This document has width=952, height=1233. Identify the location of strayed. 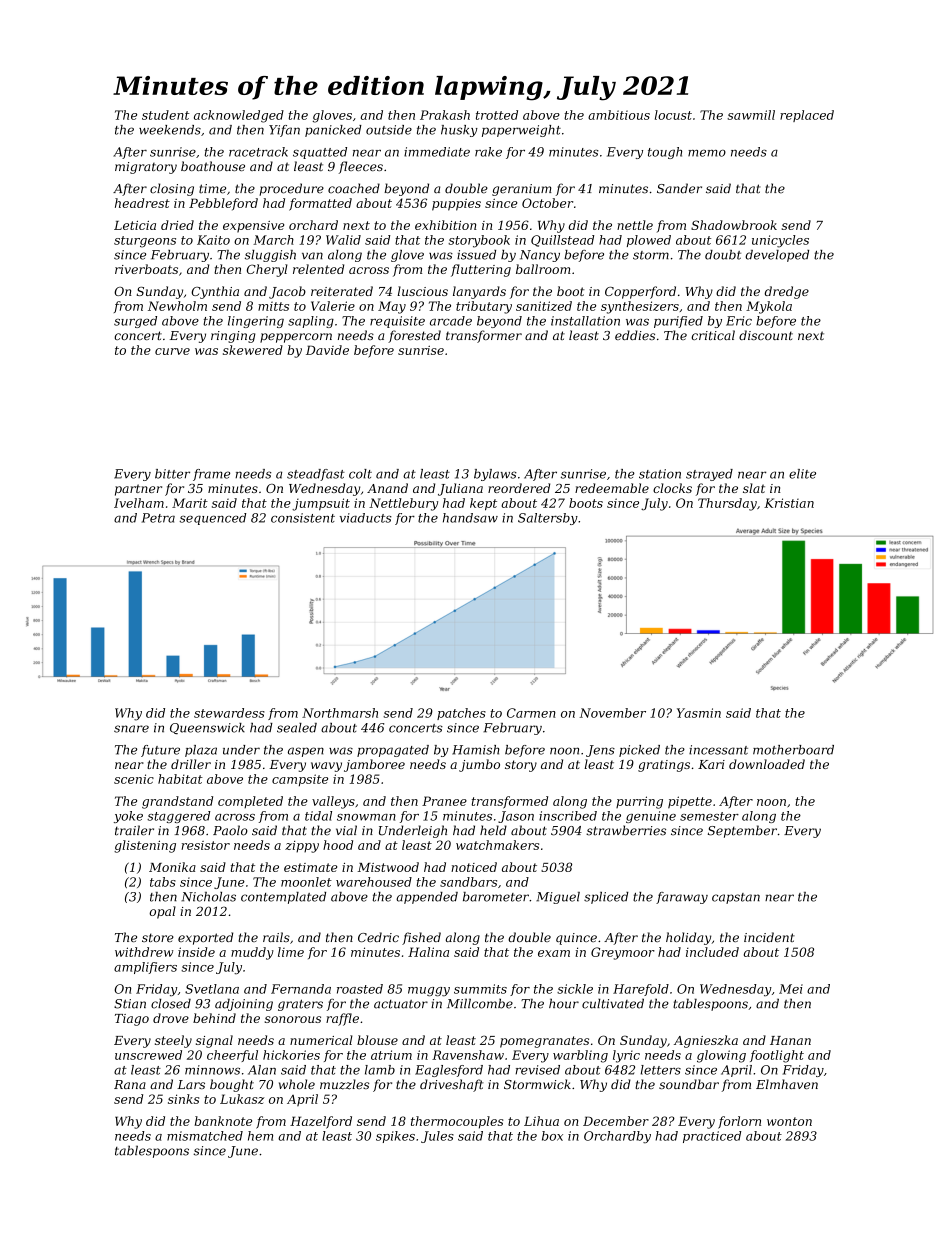
(709, 475).
